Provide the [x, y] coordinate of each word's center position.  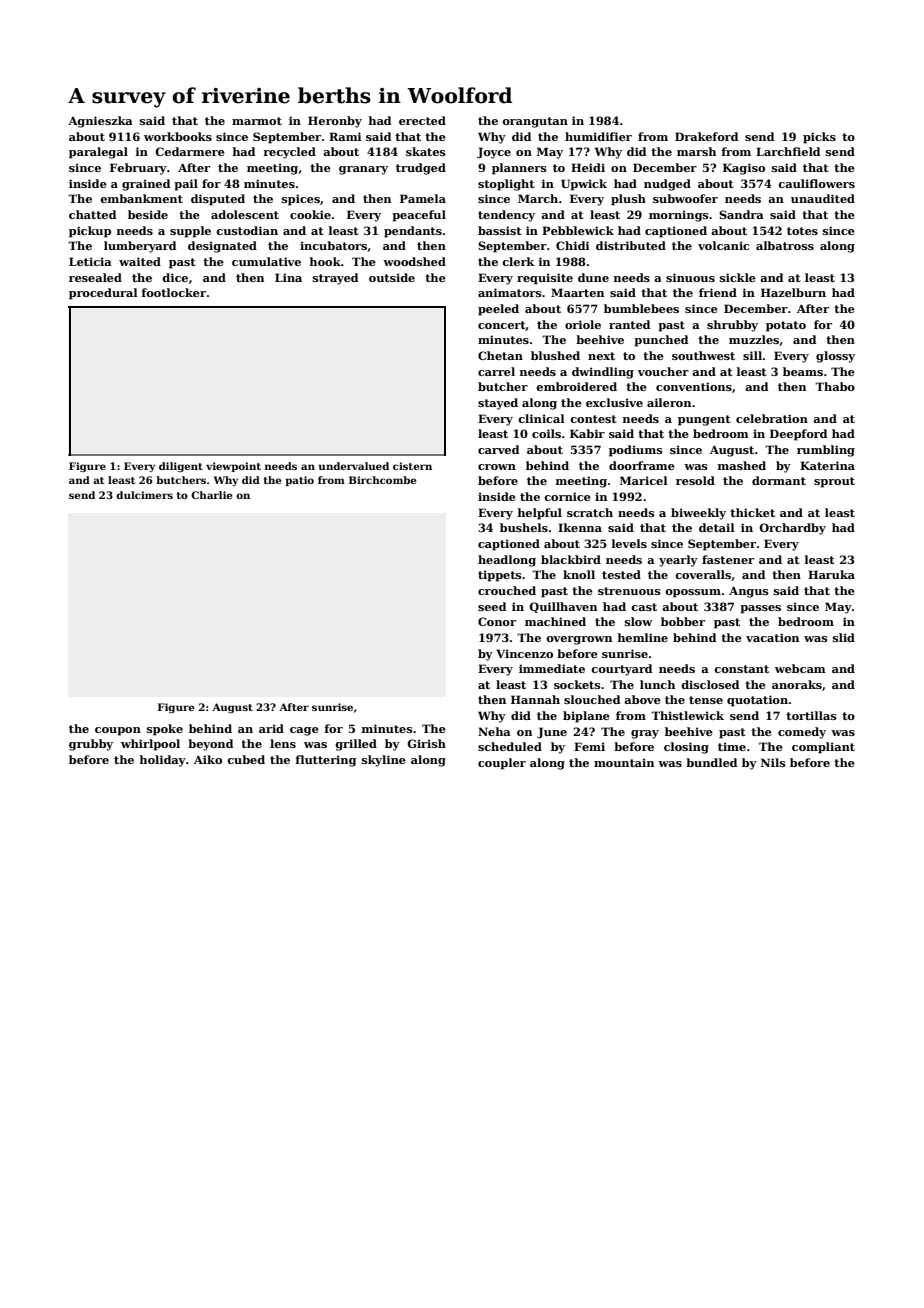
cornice [567, 496]
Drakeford [706, 136]
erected [422, 120]
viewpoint [233, 467]
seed [492, 606]
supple [190, 232]
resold [695, 480]
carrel [496, 371]
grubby [91, 745]
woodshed [414, 261]
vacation [772, 637]
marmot [257, 121]
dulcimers [144, 495]
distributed [631, 245]
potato [786, 326]
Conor [497, 621]
